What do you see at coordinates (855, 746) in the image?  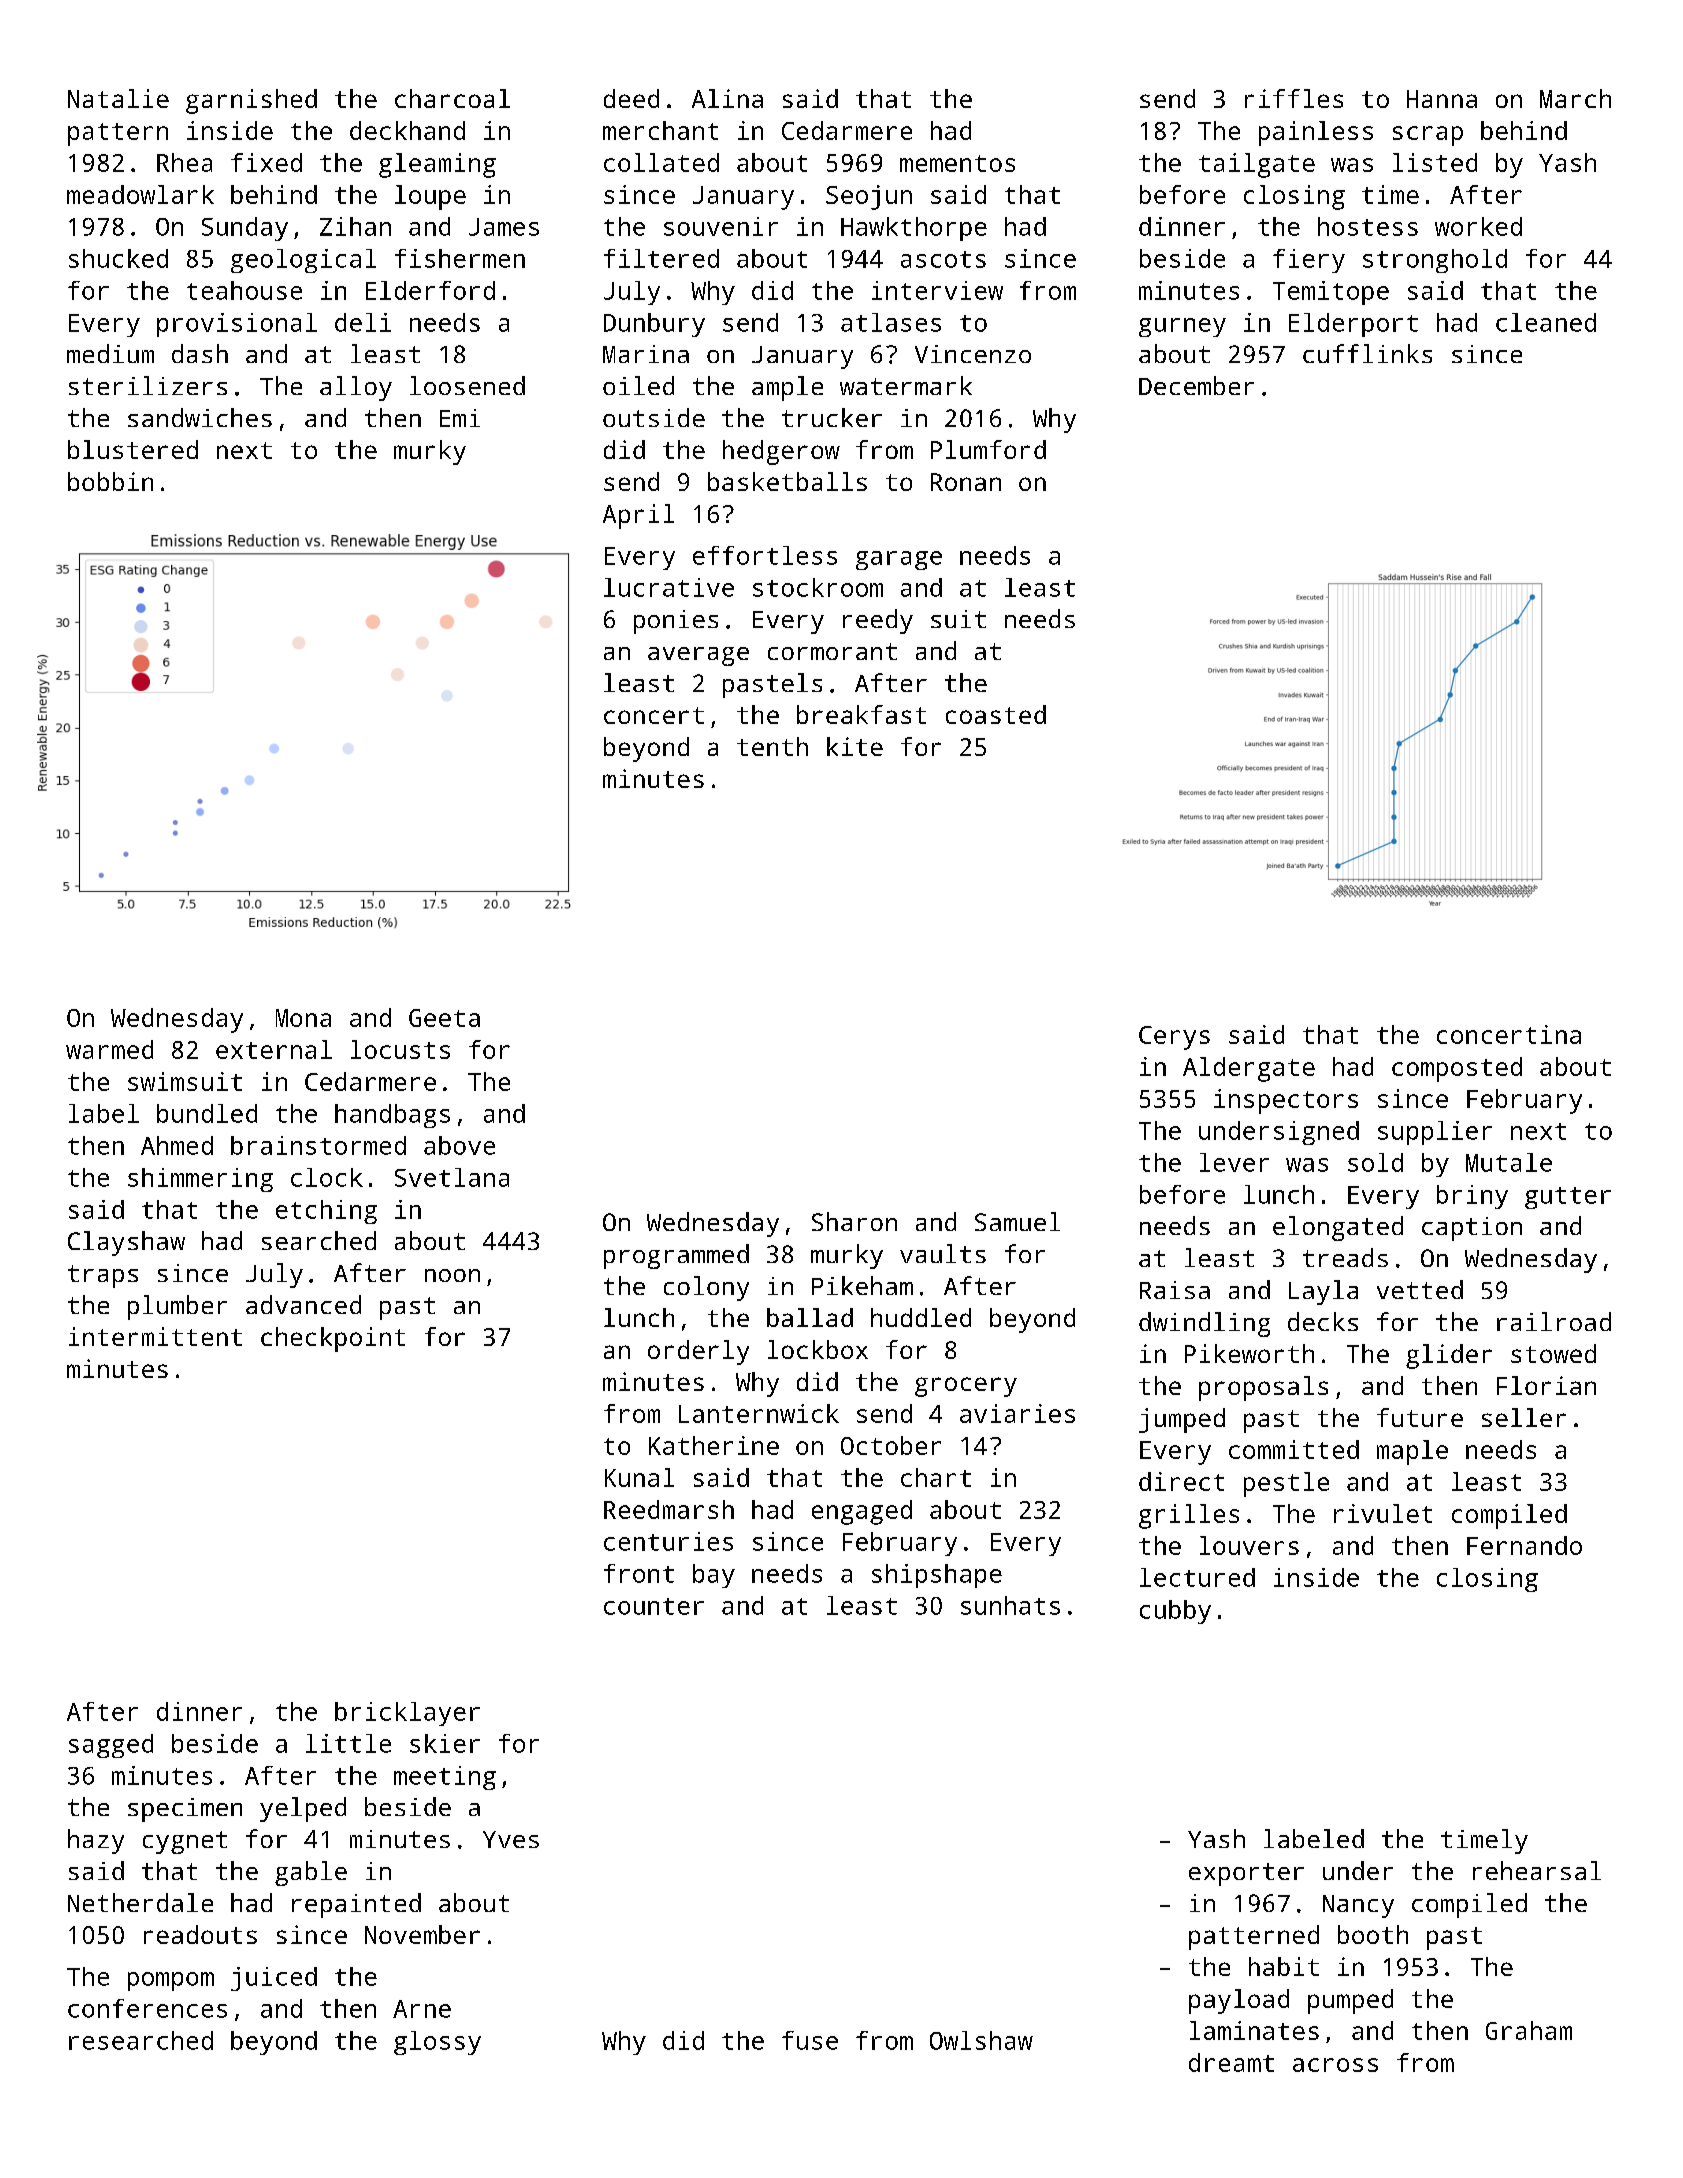 I see `kite` at bounding box center [855, 746].
